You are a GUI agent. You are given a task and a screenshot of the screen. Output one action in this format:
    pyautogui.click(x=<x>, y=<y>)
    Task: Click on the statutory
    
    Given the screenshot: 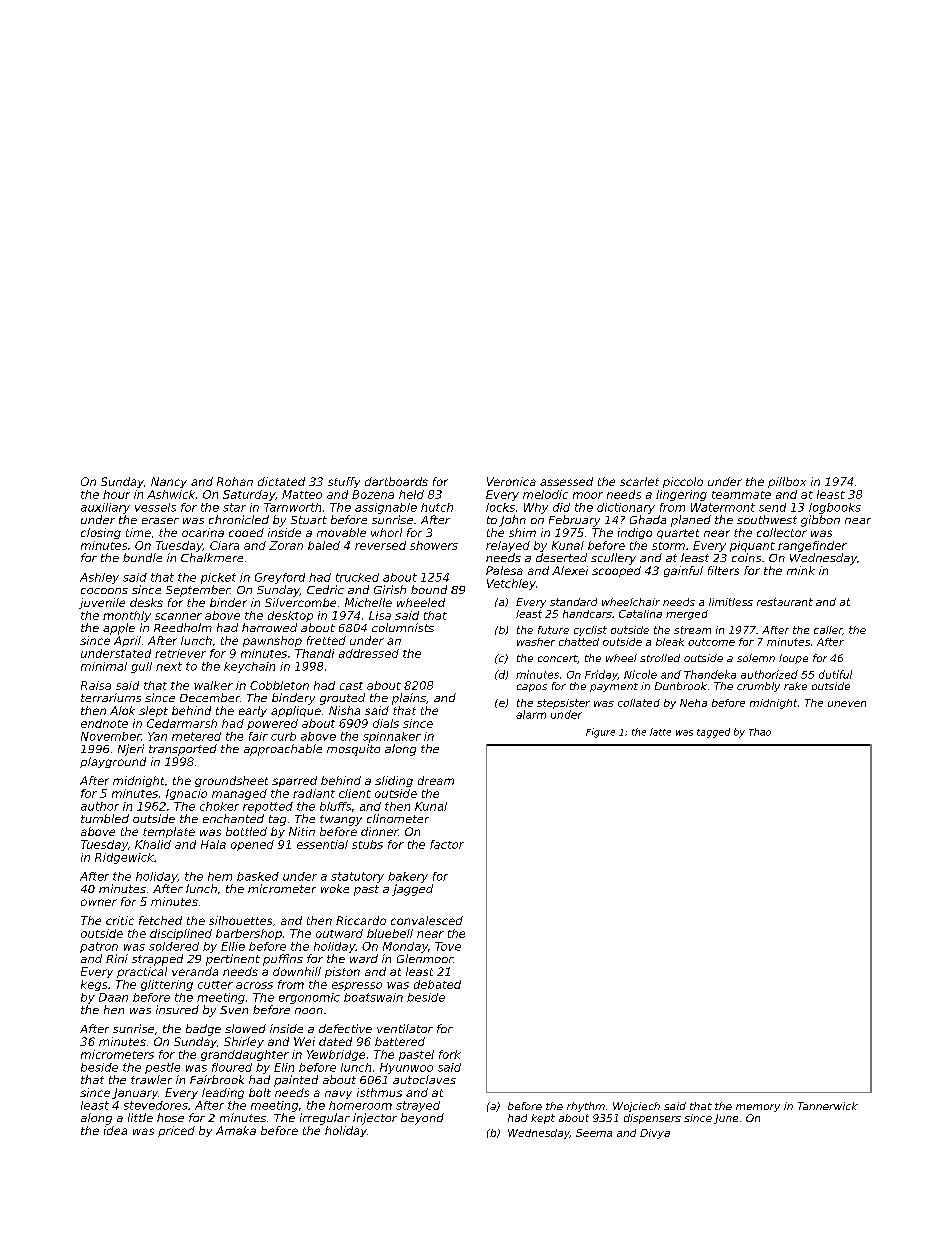 What is the action you would take?
    pyautogui.click(x=357, y=877)
